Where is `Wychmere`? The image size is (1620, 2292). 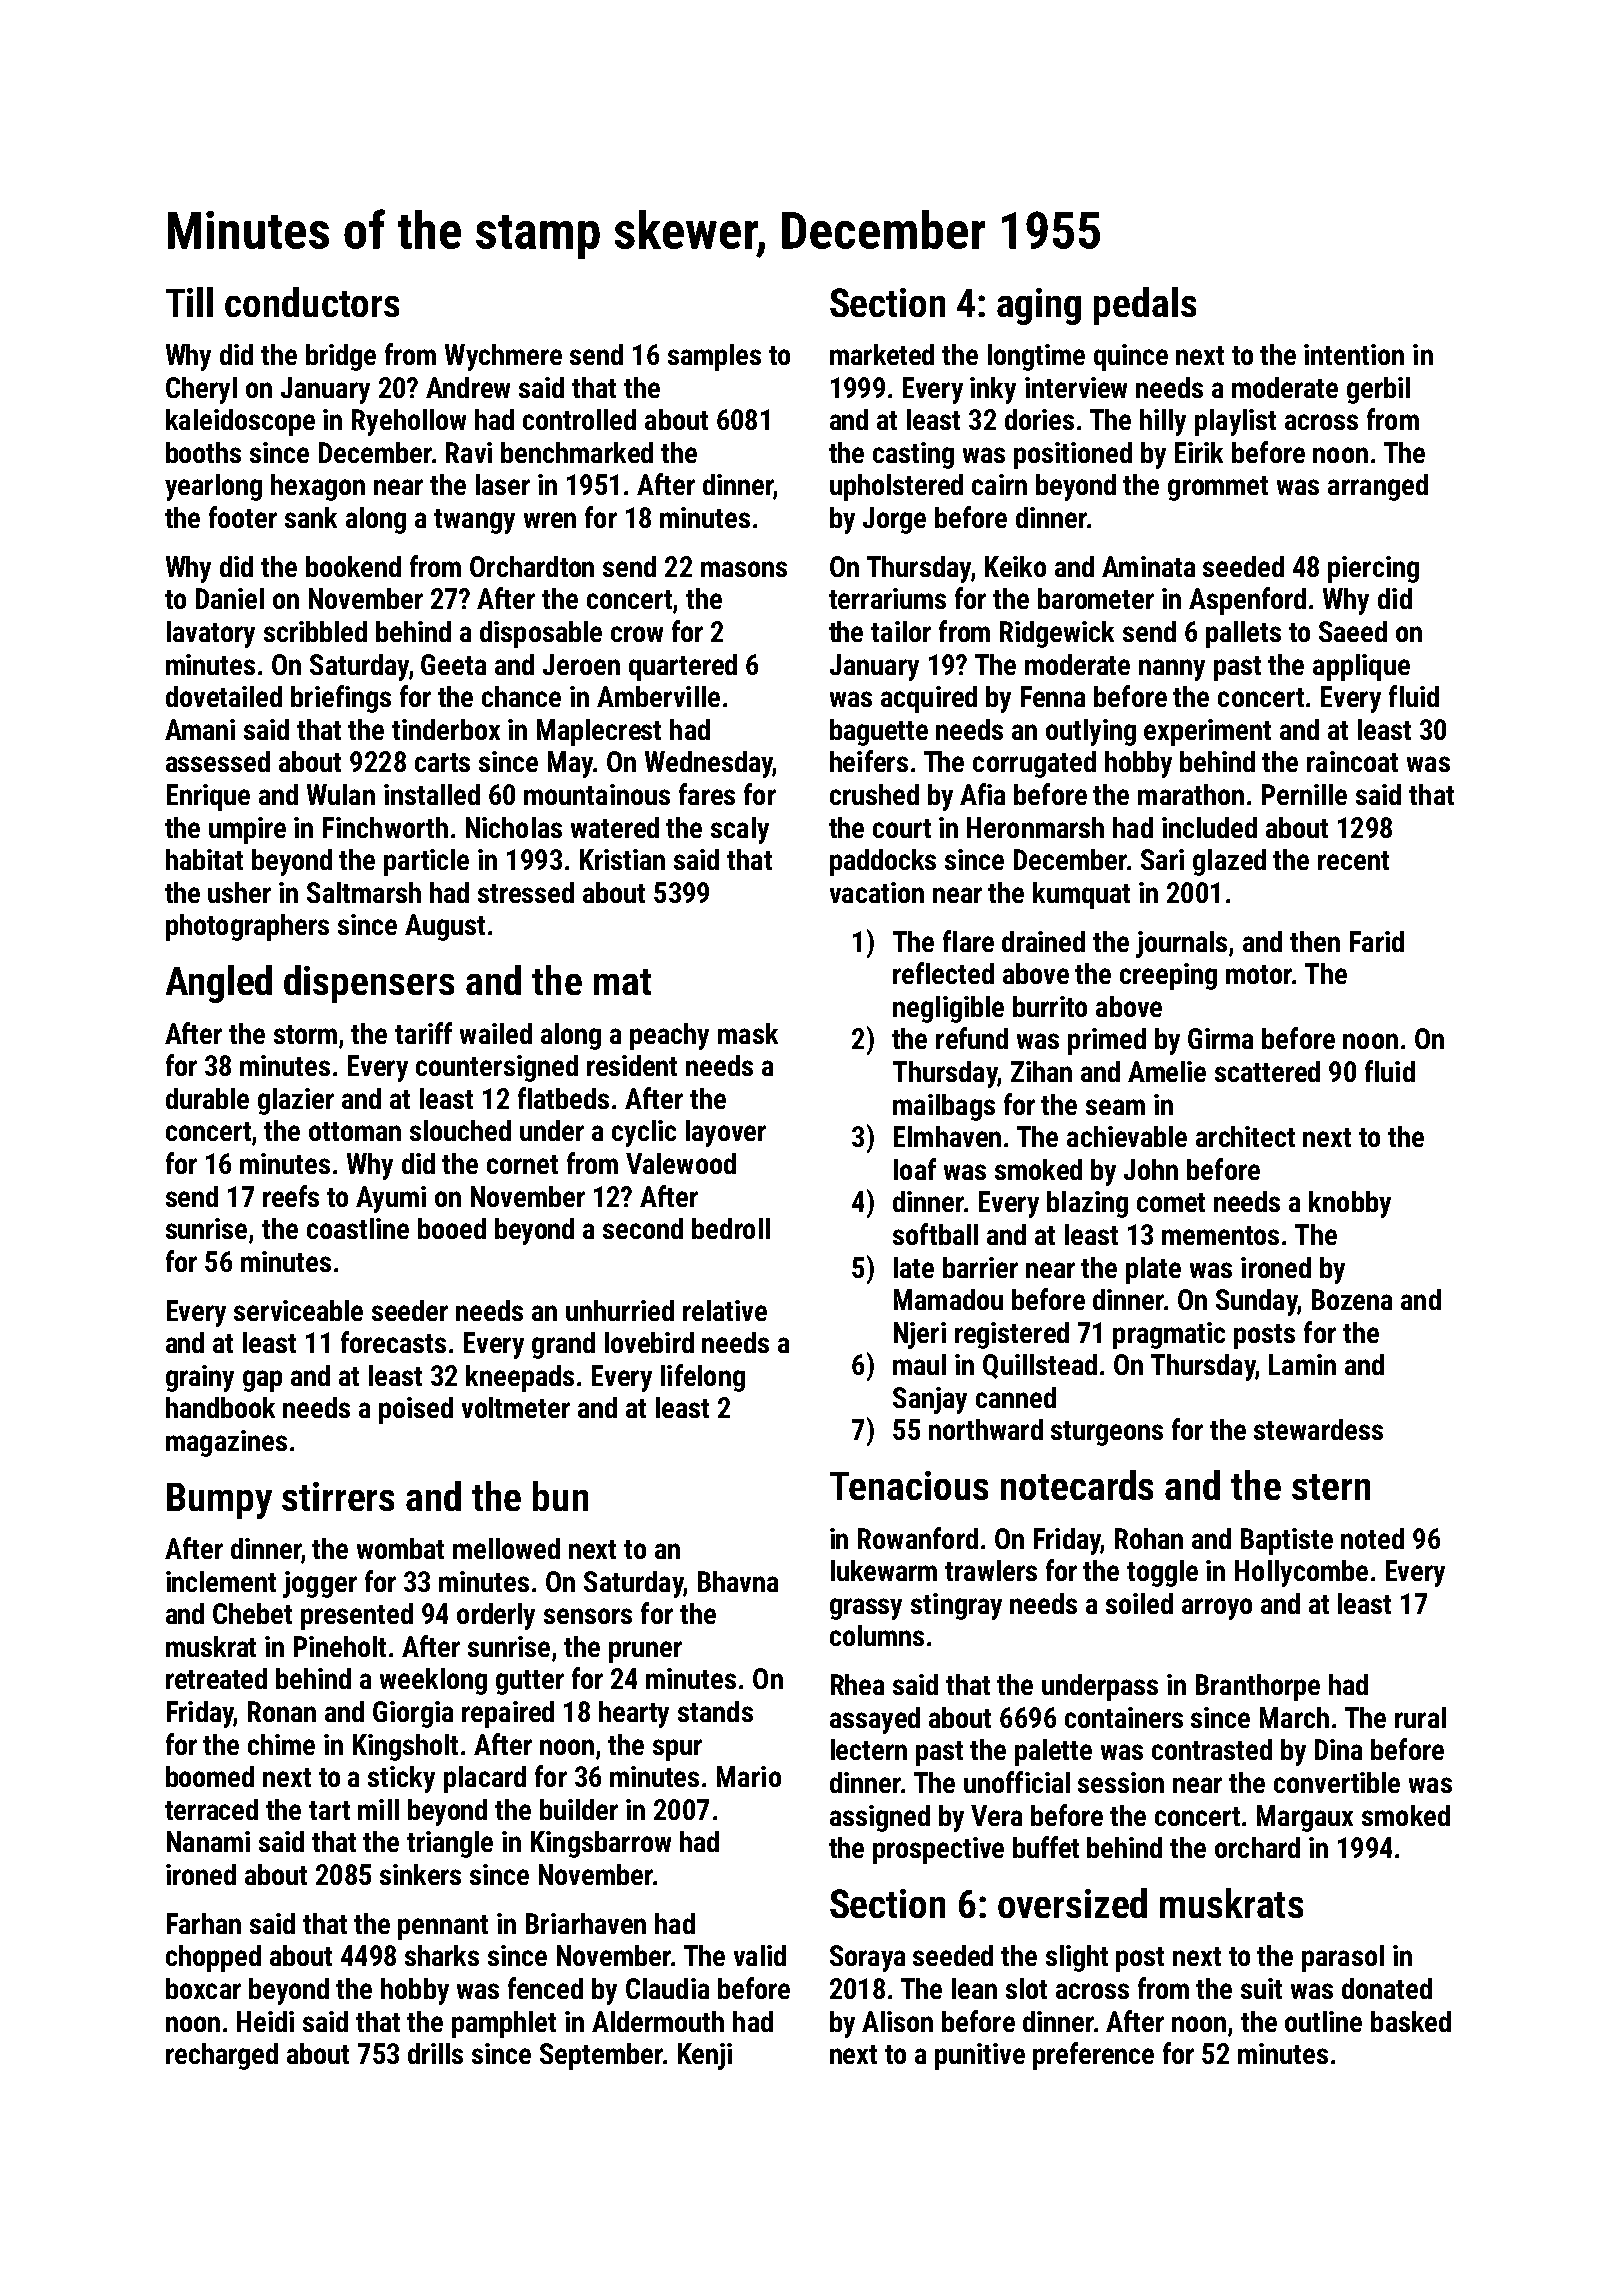
Wychmere is located at coordinates (503, 357).
